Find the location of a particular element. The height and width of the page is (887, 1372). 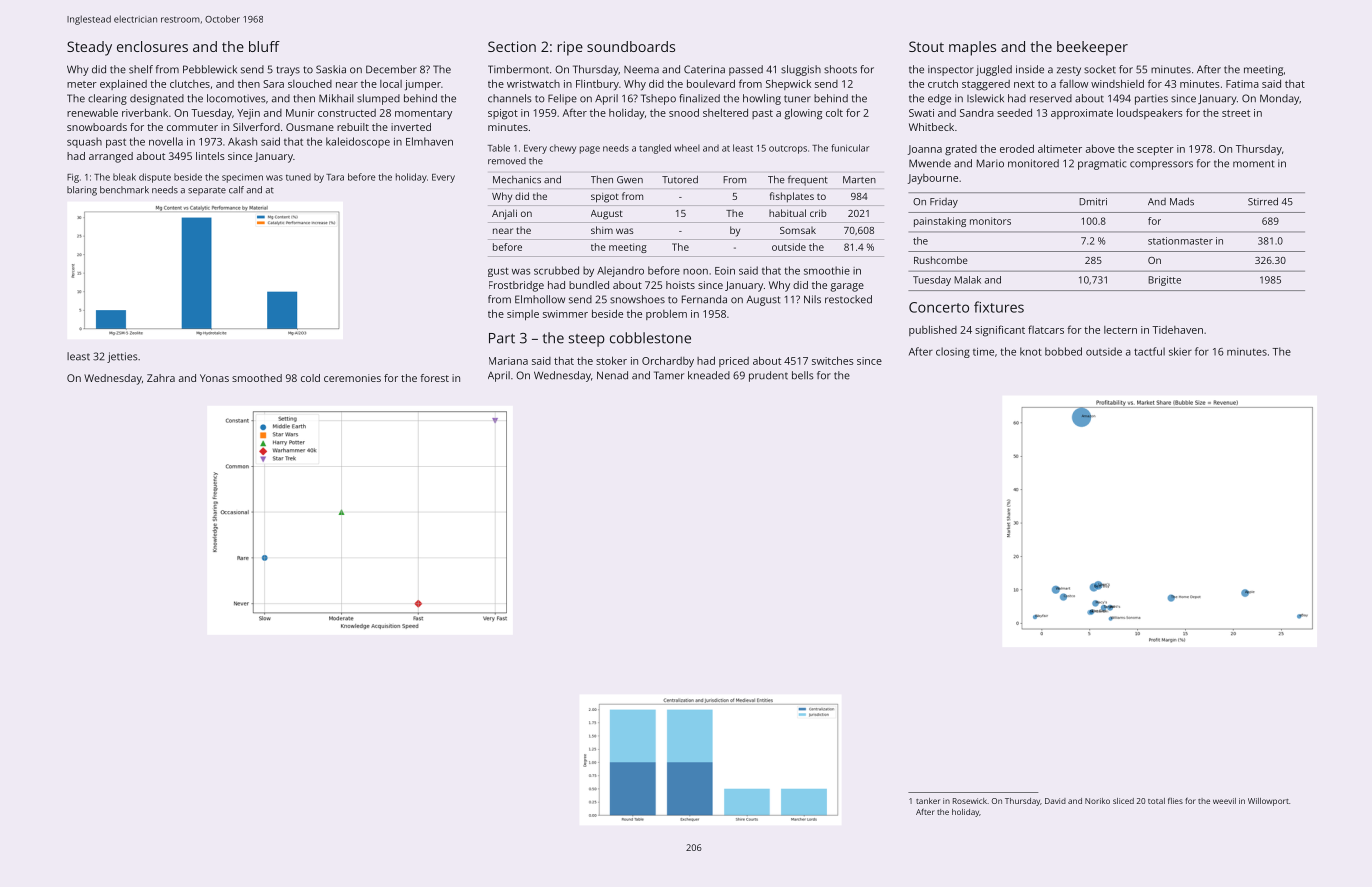

forest is located at coordinates (434, 378).
